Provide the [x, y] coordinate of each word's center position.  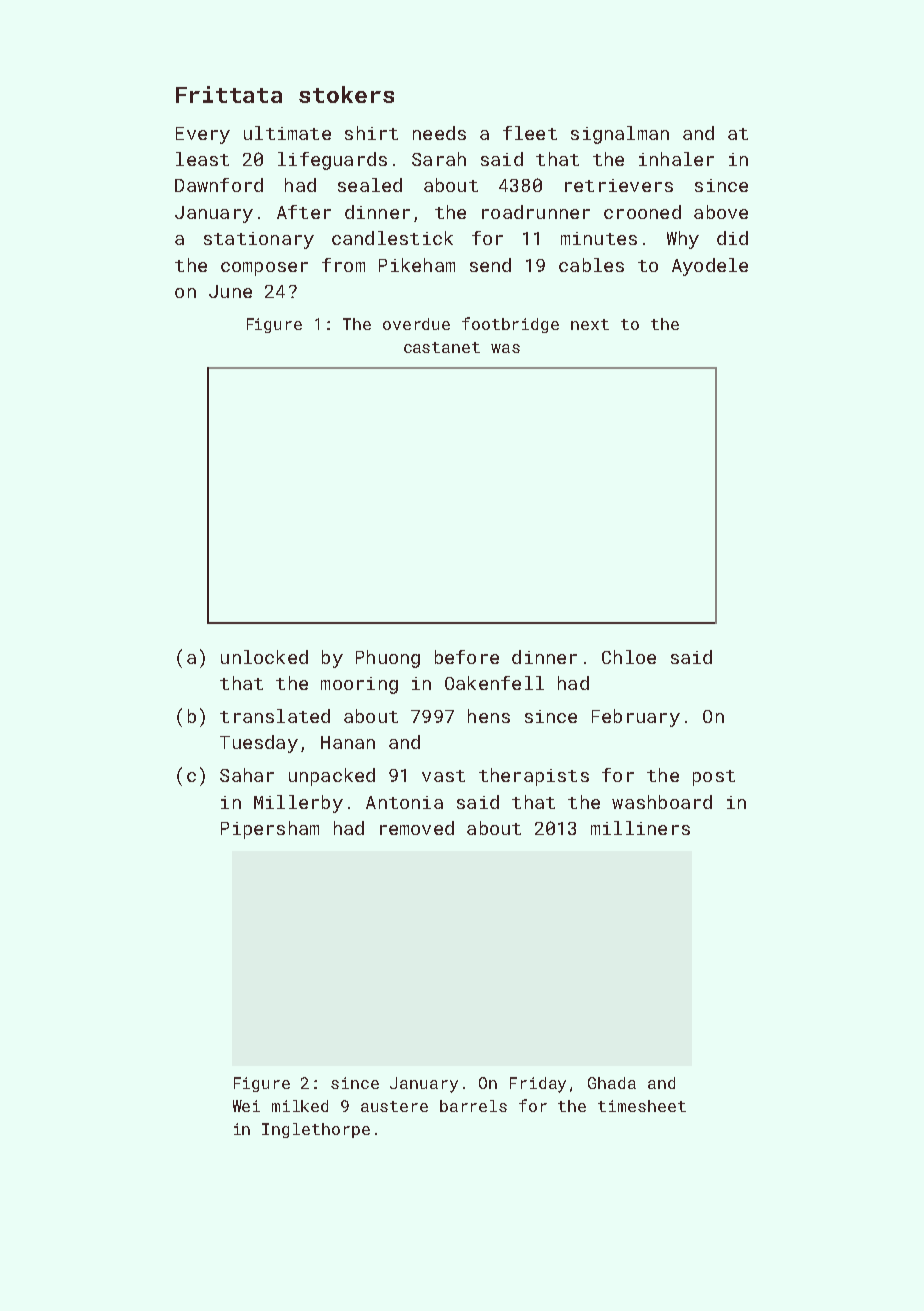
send [490, 265]
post [714, 778]
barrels [473, 1106]
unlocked [264, 657]
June [230, 291]
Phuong [388, 659]
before [467, 657]
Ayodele [710, 267]
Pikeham [417, 265]
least [202, 159]
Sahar [247, 775]
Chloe [629, 657]
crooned [642, 212]
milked [300, 1106]
